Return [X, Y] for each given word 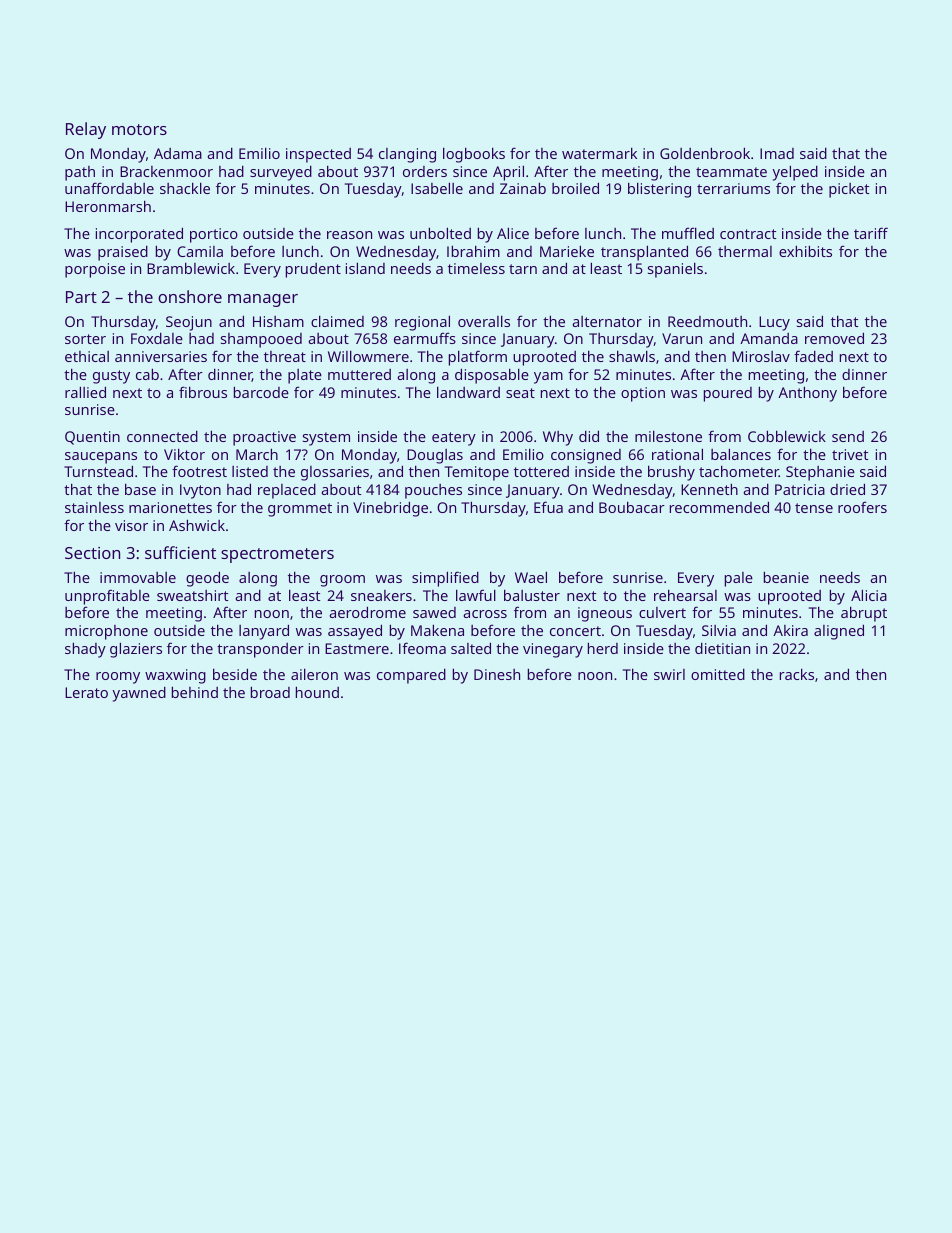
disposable [492, 376]
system [326, 439]
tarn [523, 269]
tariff [871, 233]
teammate [731, 172]
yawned [139, 694]
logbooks [474, 155]
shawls [632, 356]
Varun [682, 338]
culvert [662, 612]
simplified [445, 579]
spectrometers [277, 555]
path [80, 173]
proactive [264, 438]
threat [285, 356]
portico [214, 235]
